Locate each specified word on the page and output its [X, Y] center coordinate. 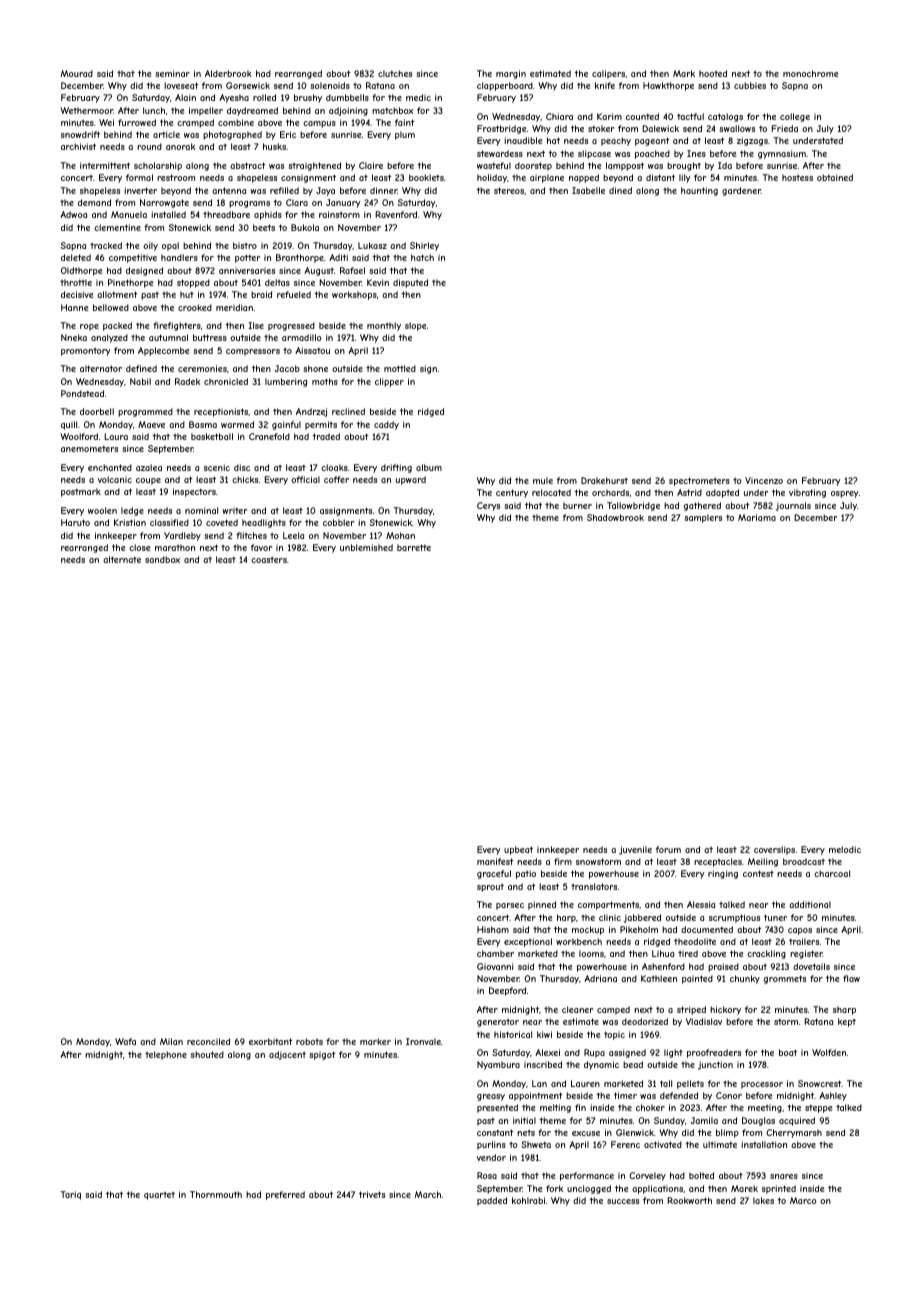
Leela [293, 535]
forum [668, 849]
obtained [835, 177]
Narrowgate [164, 203]
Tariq [71, 1195]
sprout [490, 888]
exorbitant [271, 1041]
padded [492, 1201]
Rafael [352, 270]
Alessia [701, 904]
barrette [414, 547]
